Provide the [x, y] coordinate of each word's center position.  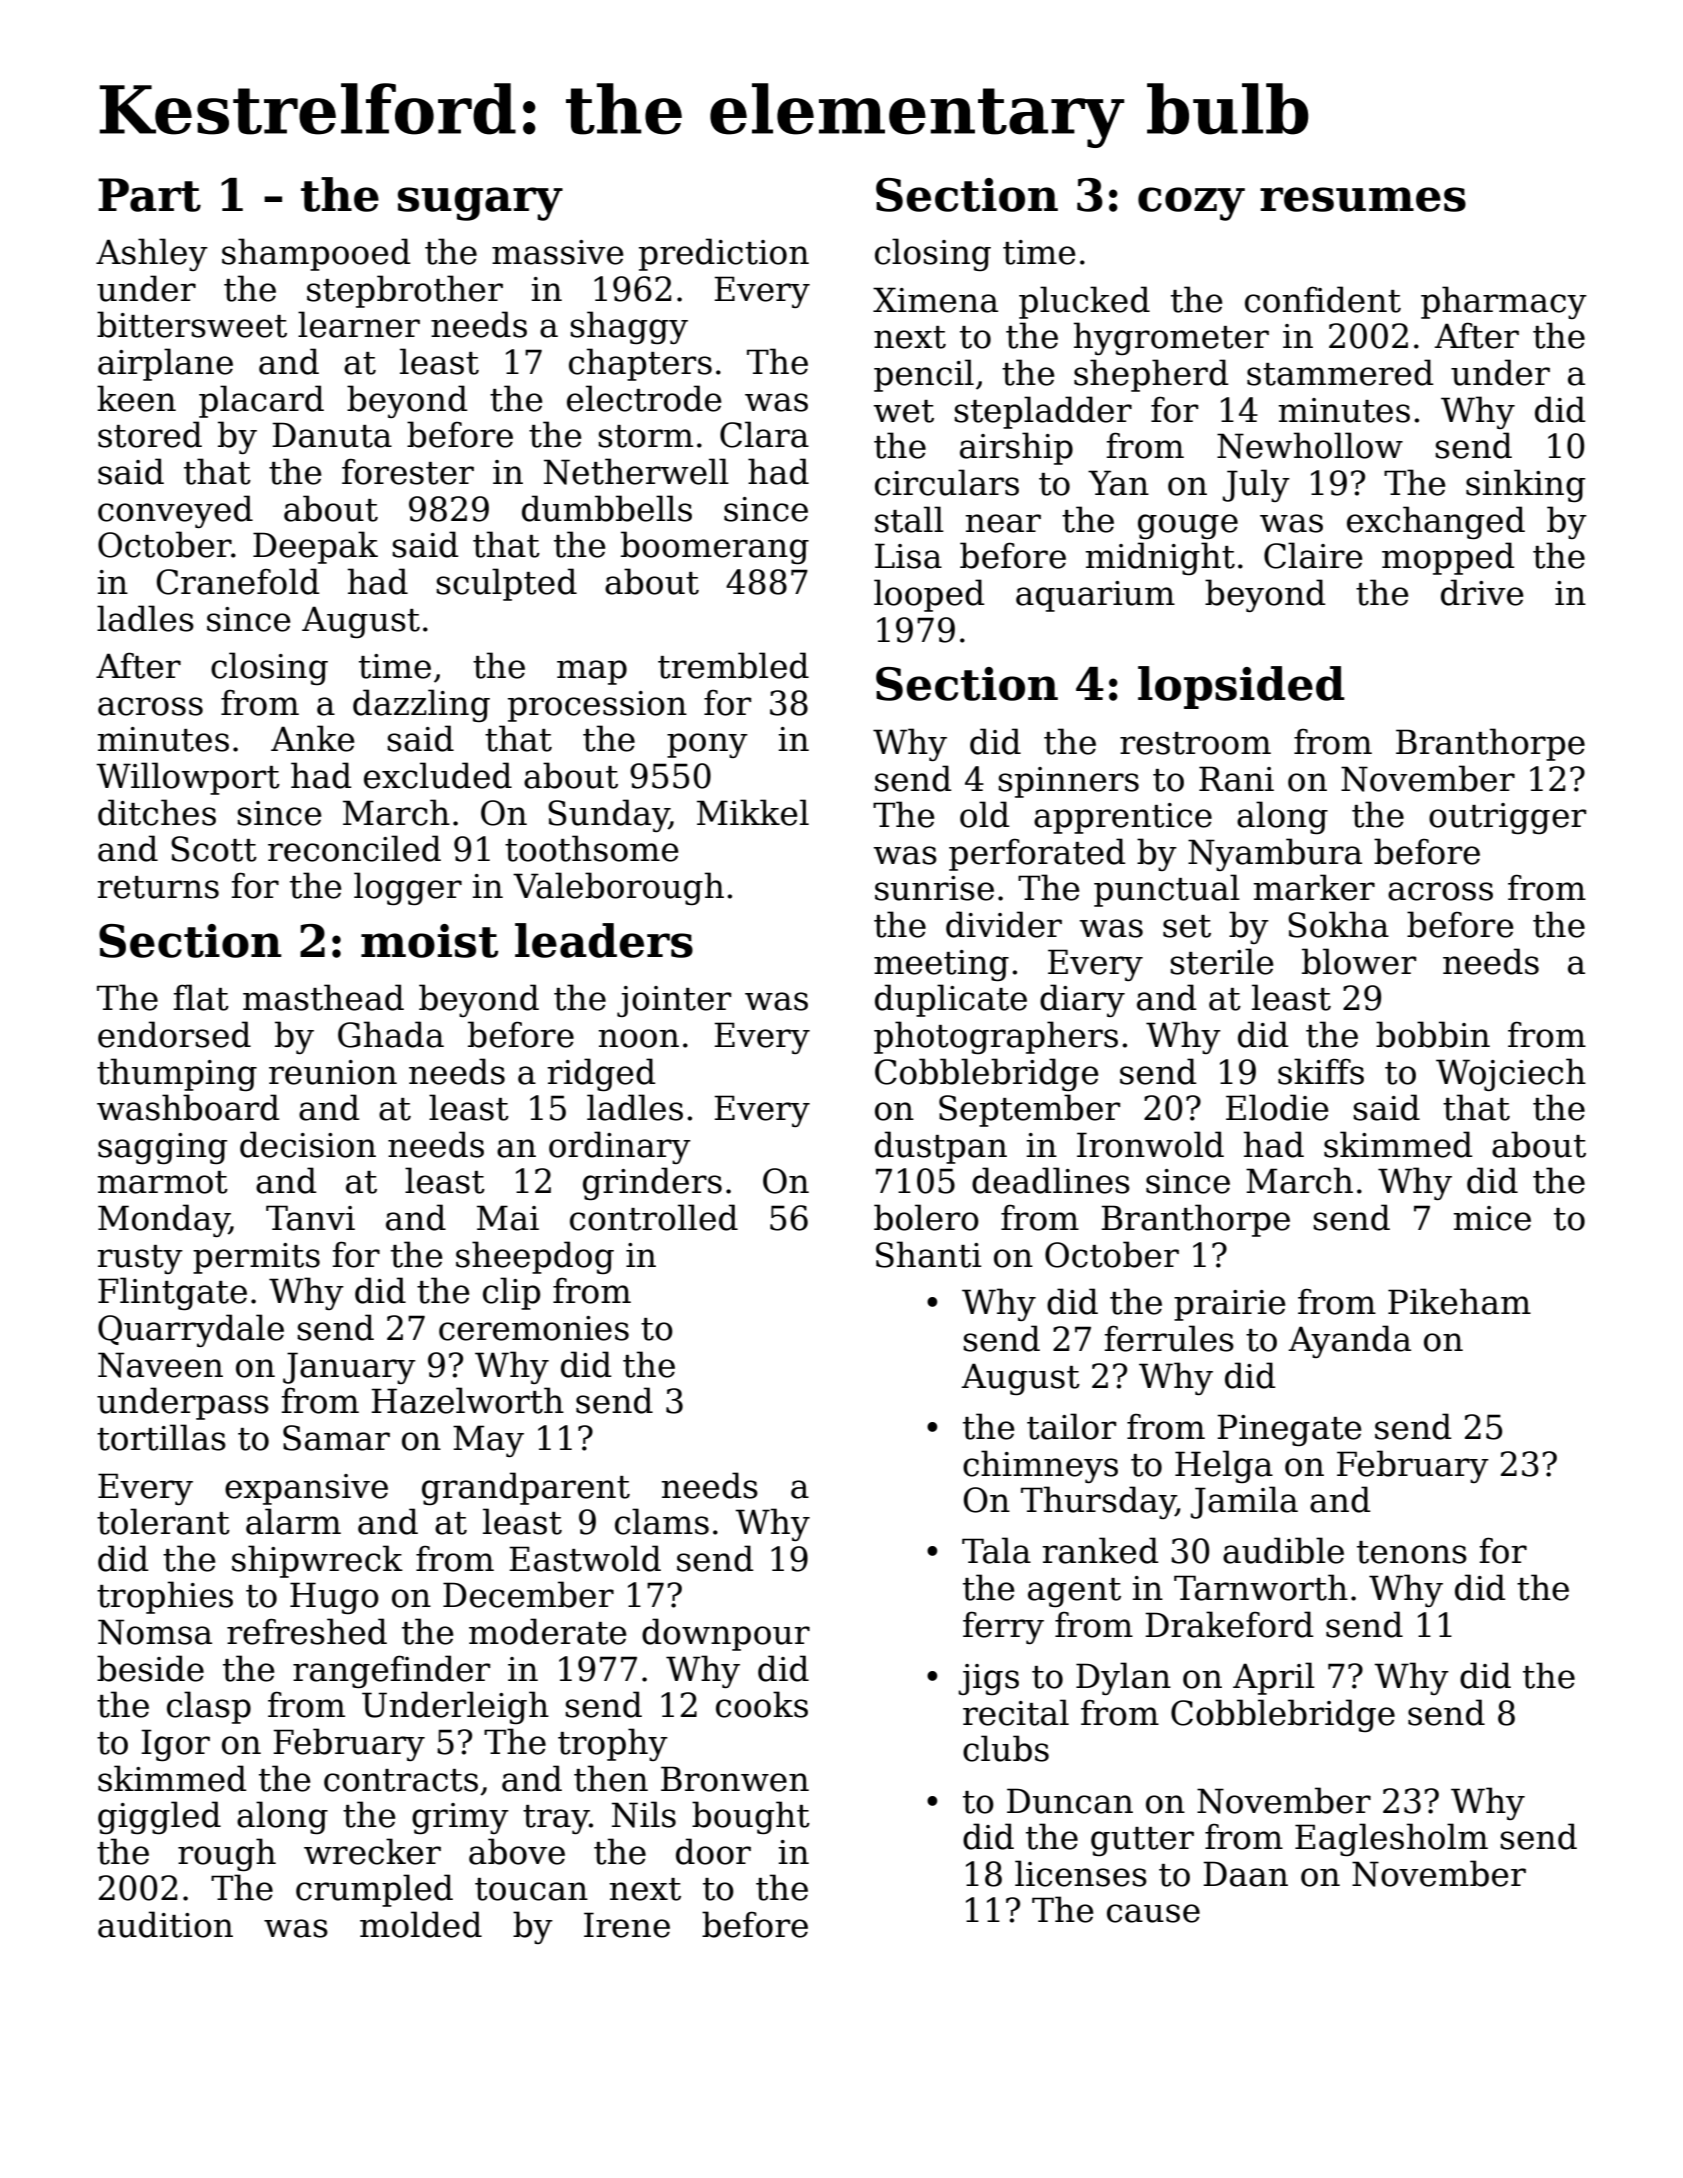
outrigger [1507, 818]
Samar [336, 1438]
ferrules [1169, 1338]
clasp [209, 1707]
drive [1482, 592]
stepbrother [405, 291]
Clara [764, 434]
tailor [1071, 1426]
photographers [996, 1037]
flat [201, 997]
